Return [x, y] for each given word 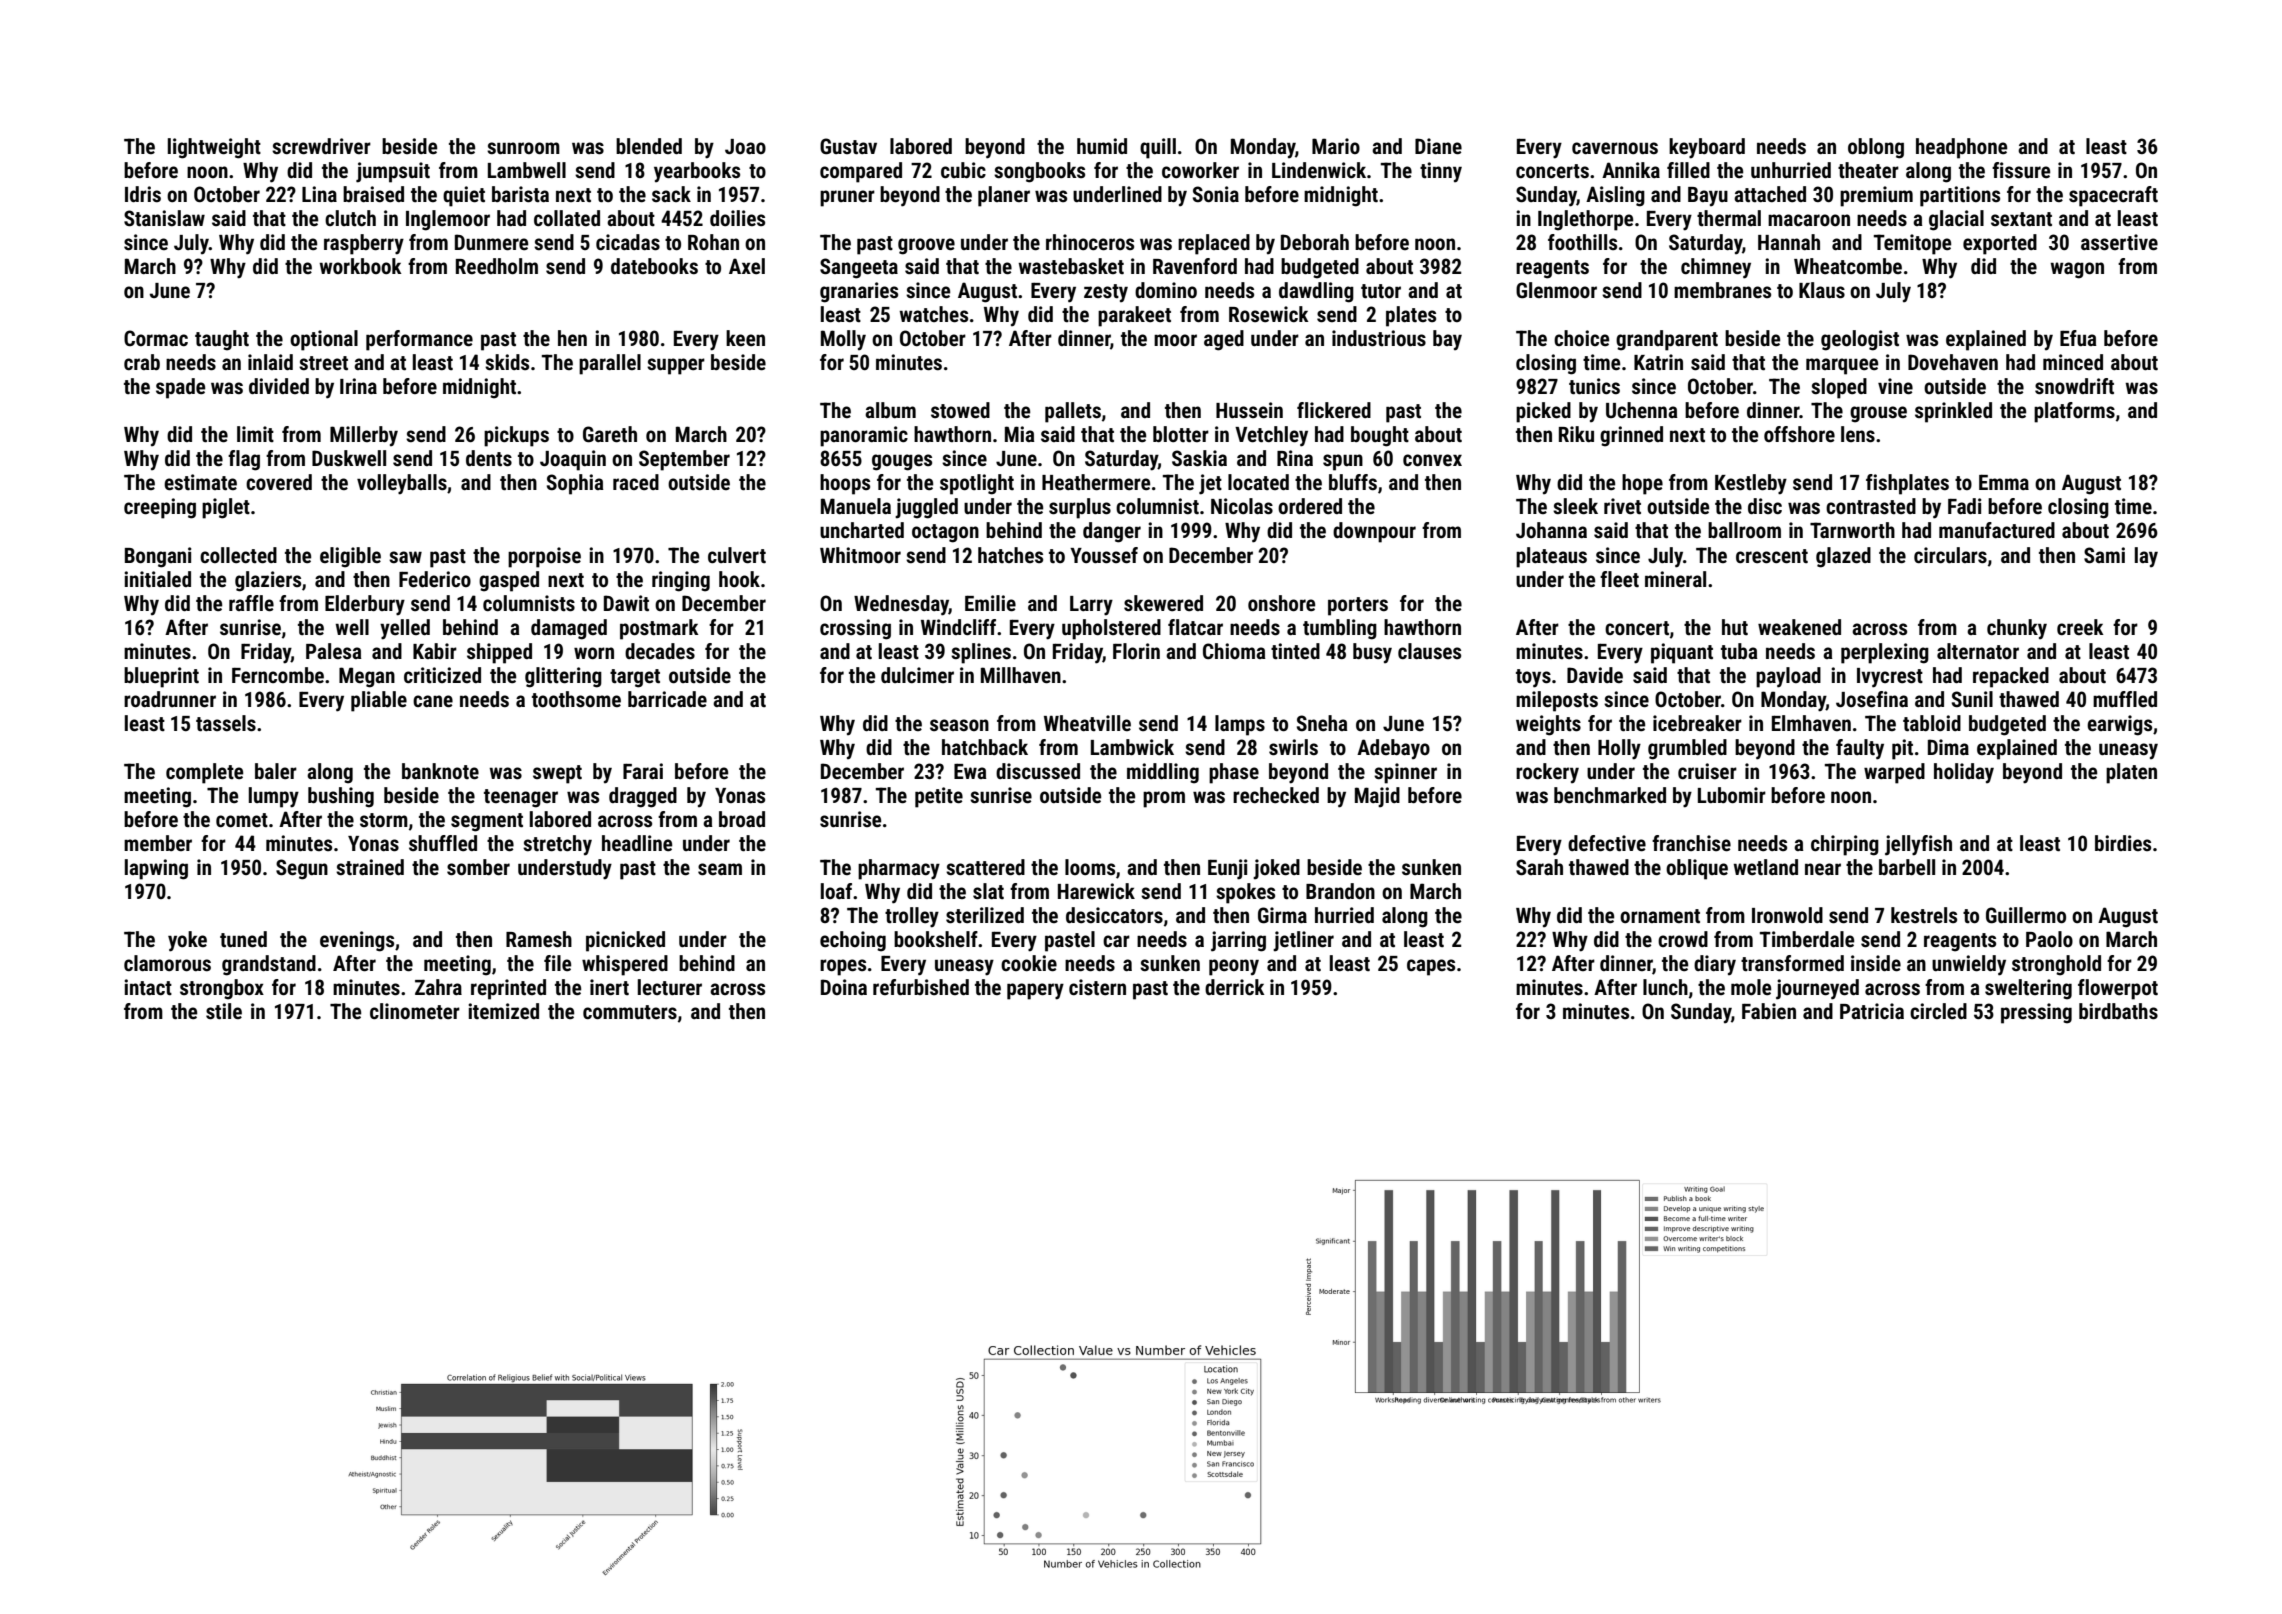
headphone [1961, 148]
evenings [357, 941]
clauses [1429, 651]
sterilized [985, 915]
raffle [251, 603]
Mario [1336, 146]
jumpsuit [393, 172]
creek [2080, 627]
